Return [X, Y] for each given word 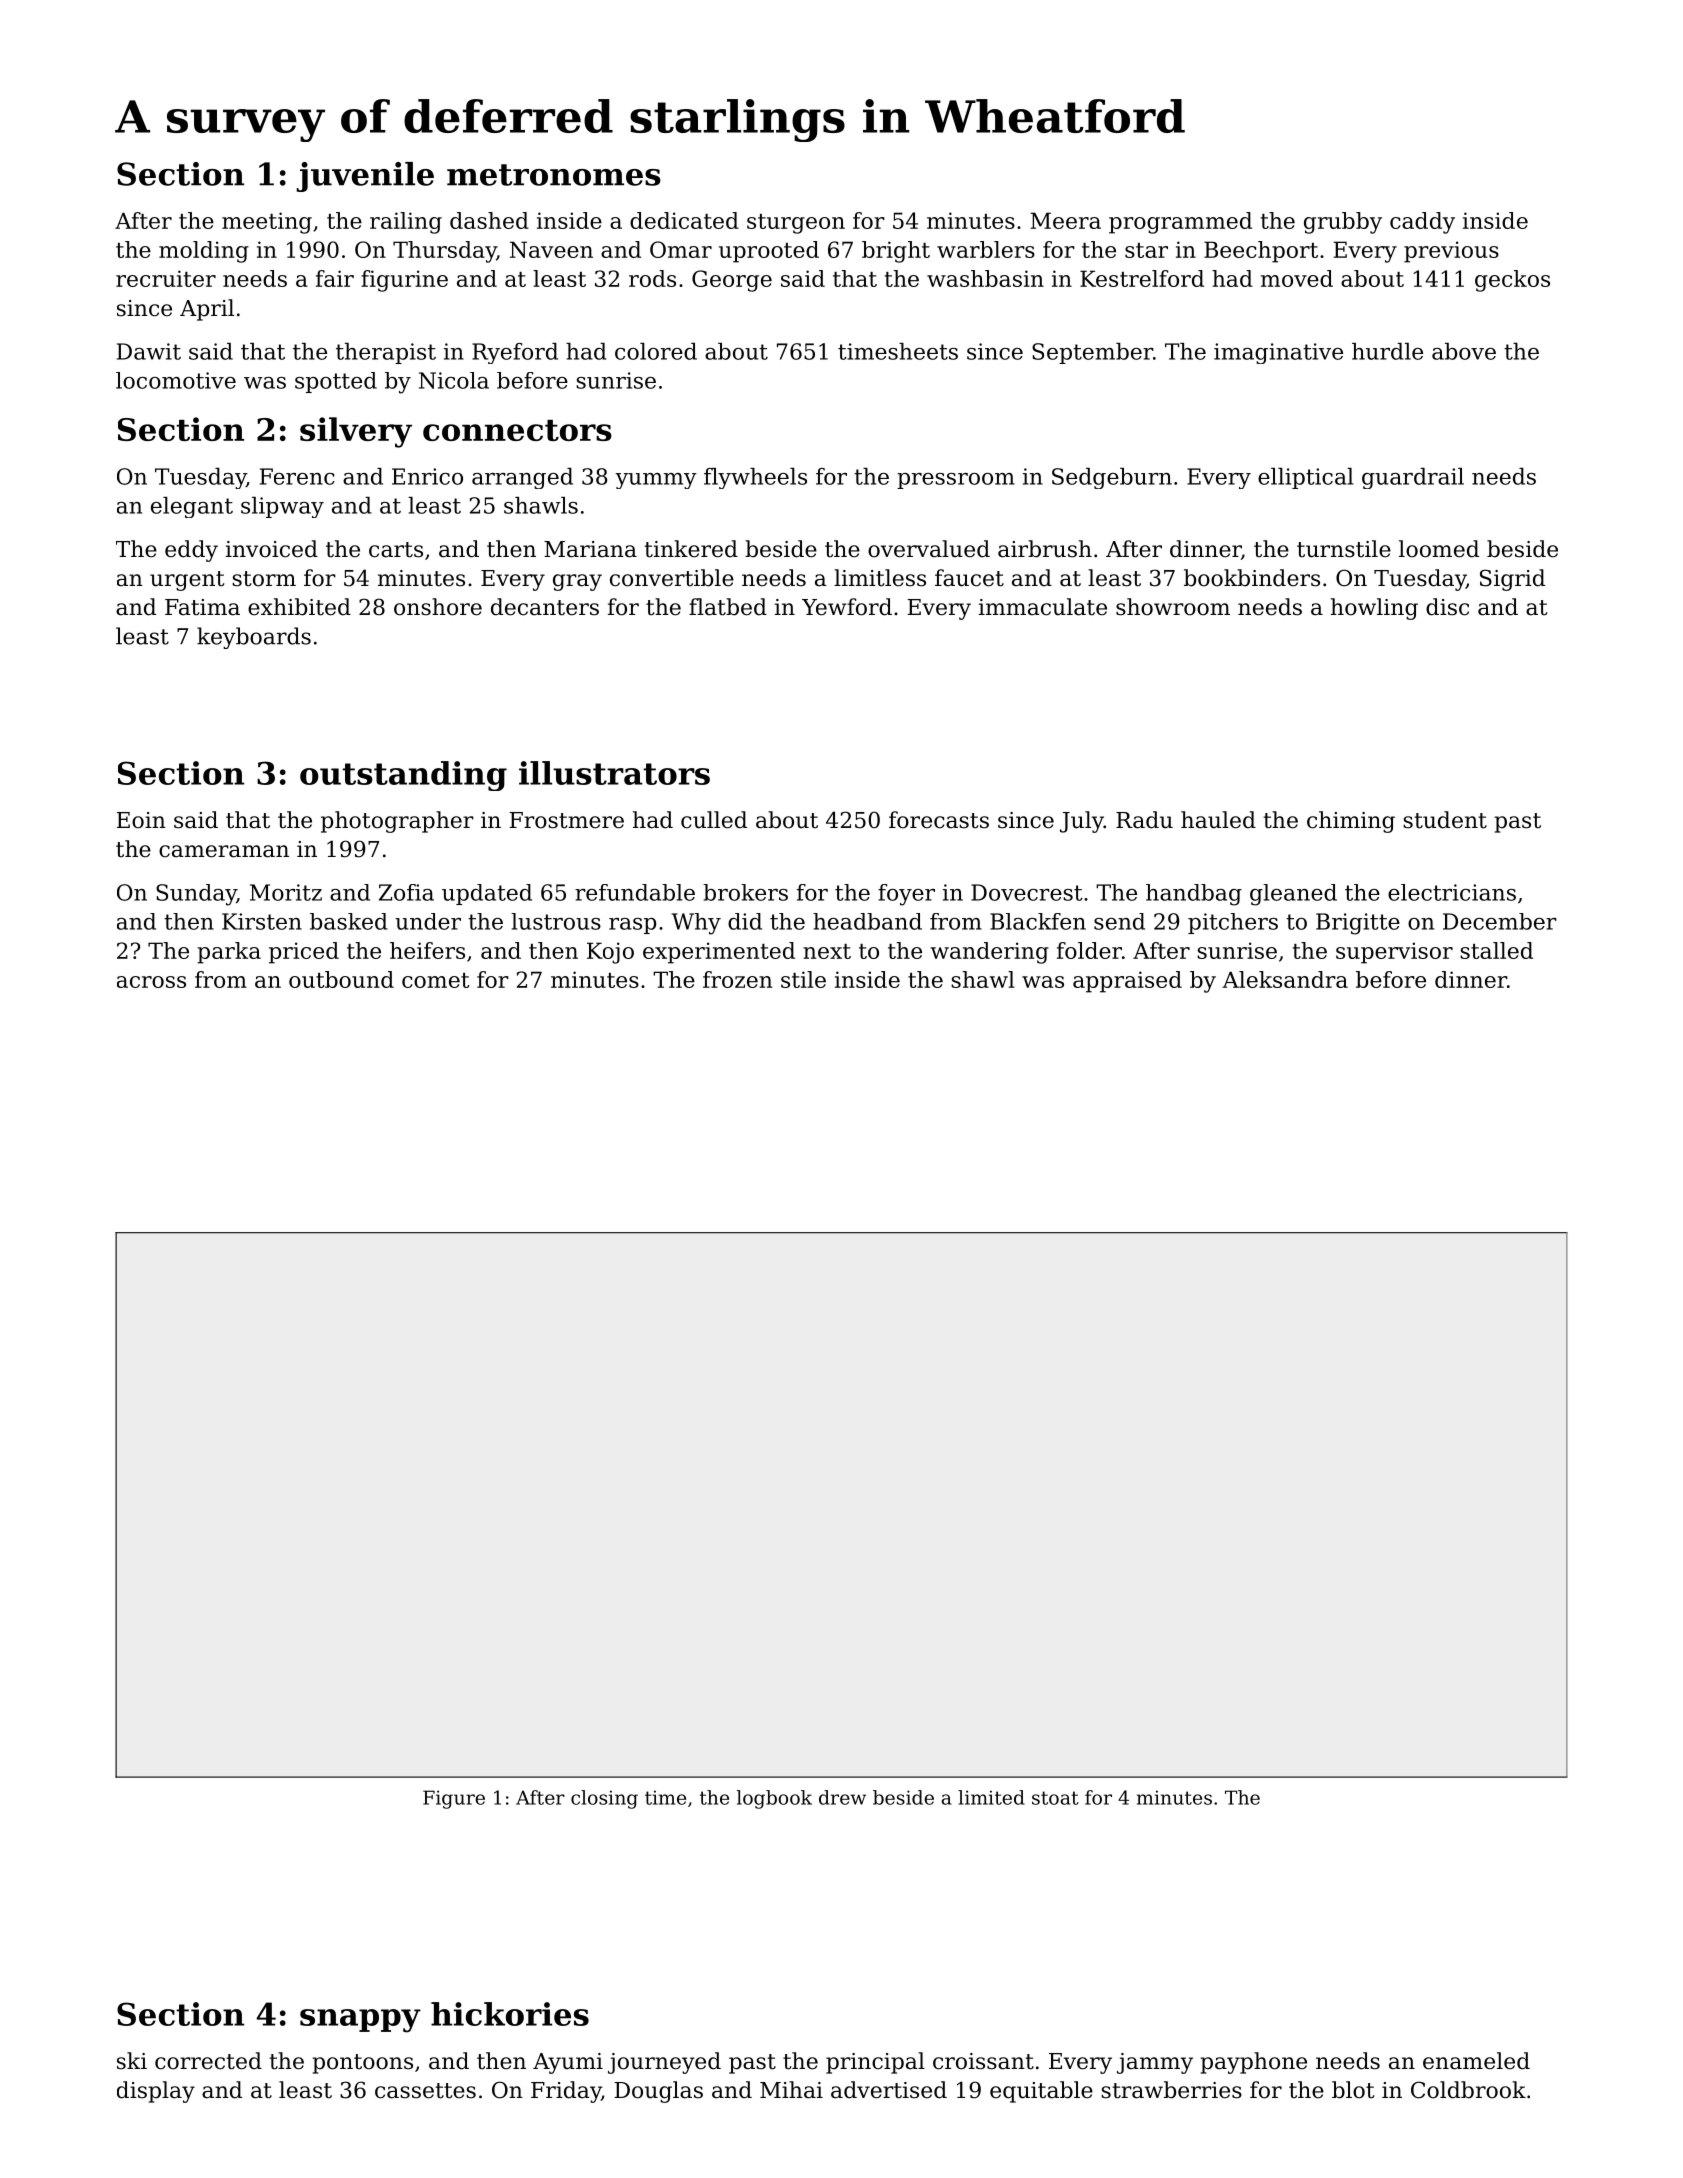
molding [204, 252]
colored [656, 351]
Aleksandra [1285, 979]
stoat [1055, 1798]
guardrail [1413, 478]
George [732, 281]
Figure [454, 1799]
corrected [208, 2061]
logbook [774, 1799]
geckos [1512, 281]
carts [396, 550]
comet [436, 980]
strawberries [1171, 2090]
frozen [737, 979]
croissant [983, 2061]
